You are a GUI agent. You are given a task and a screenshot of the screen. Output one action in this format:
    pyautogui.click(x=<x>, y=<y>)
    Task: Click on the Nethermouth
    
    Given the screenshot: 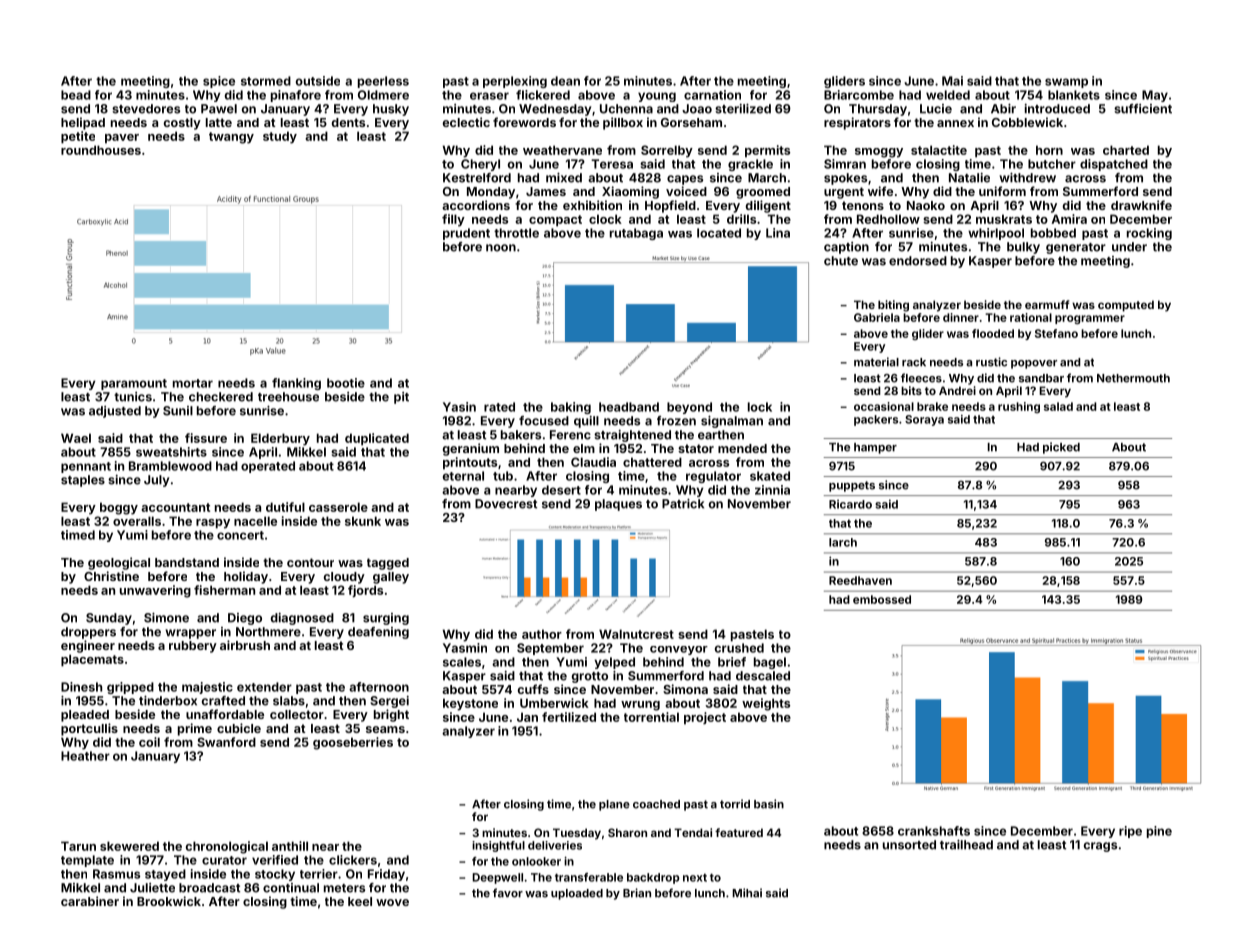 What is the action you would take?
    pyautogui.click(x=1133, y=378)
